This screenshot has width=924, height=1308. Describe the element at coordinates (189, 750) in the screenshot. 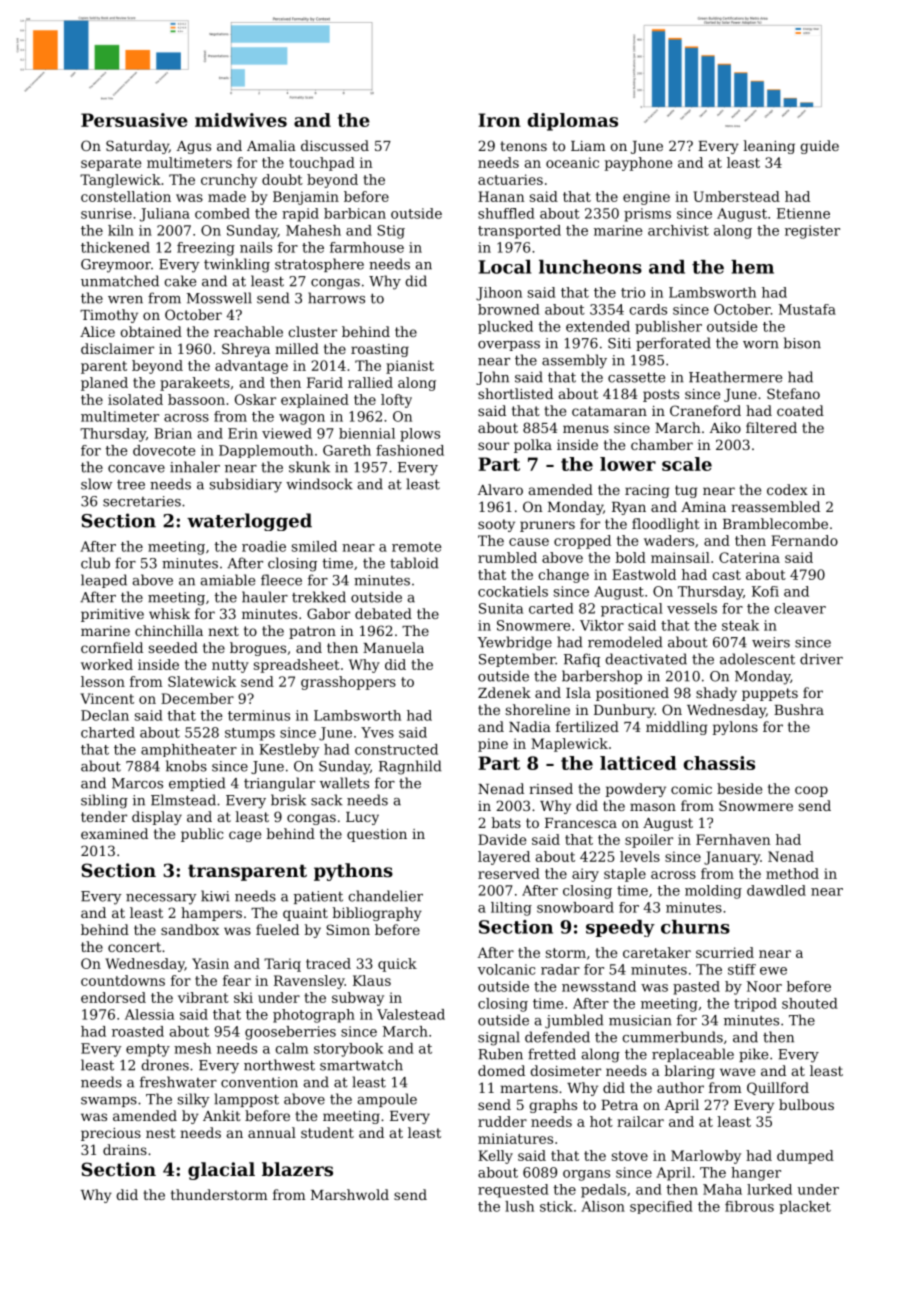

I see `amphitheater` at that location.
